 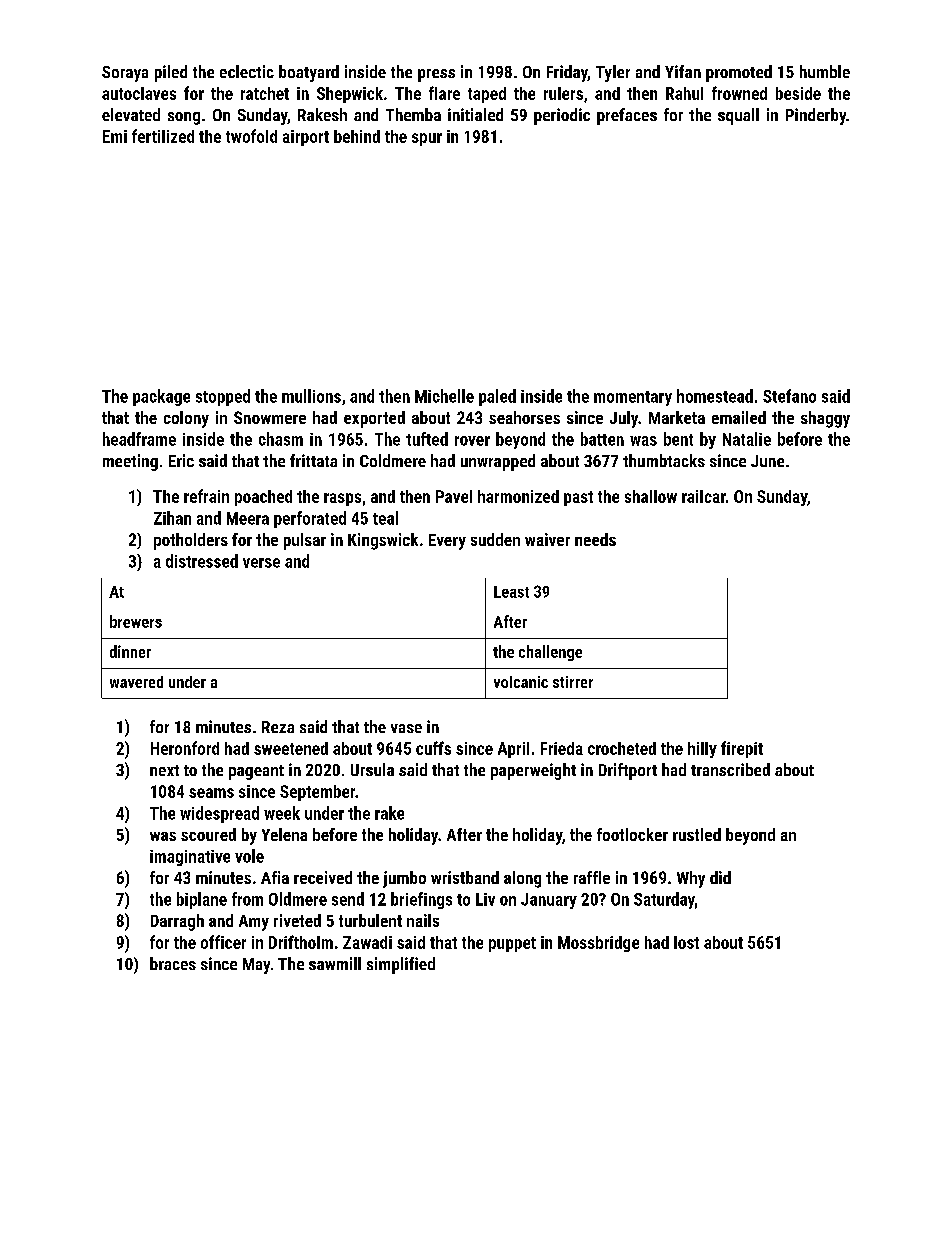 I want to click on ratchet, so click(x=265, y=93).
